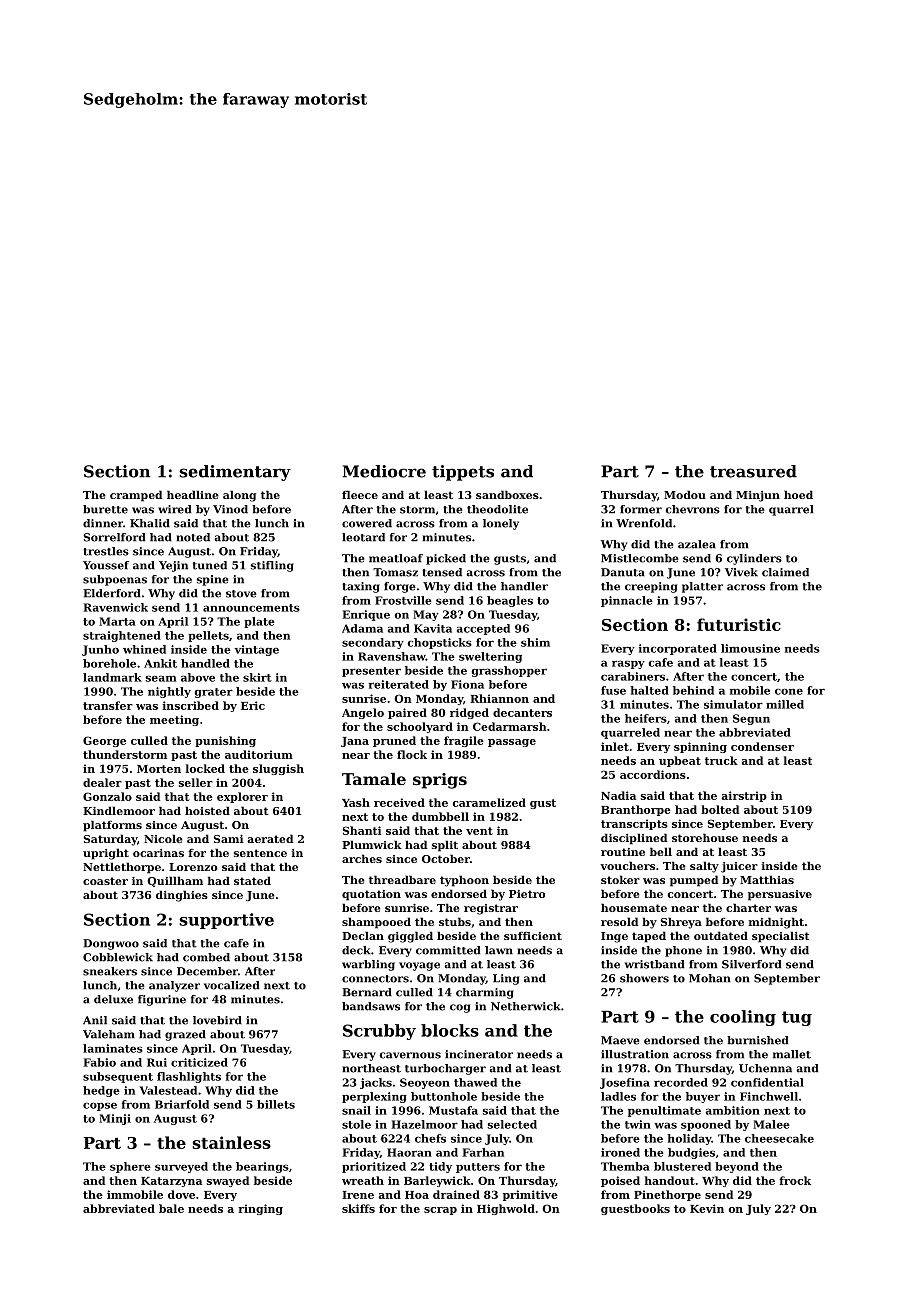  What do you see at coordinates (753, 471) in the screenshot?
I see `treasured` at bounding box center [753, 471].
